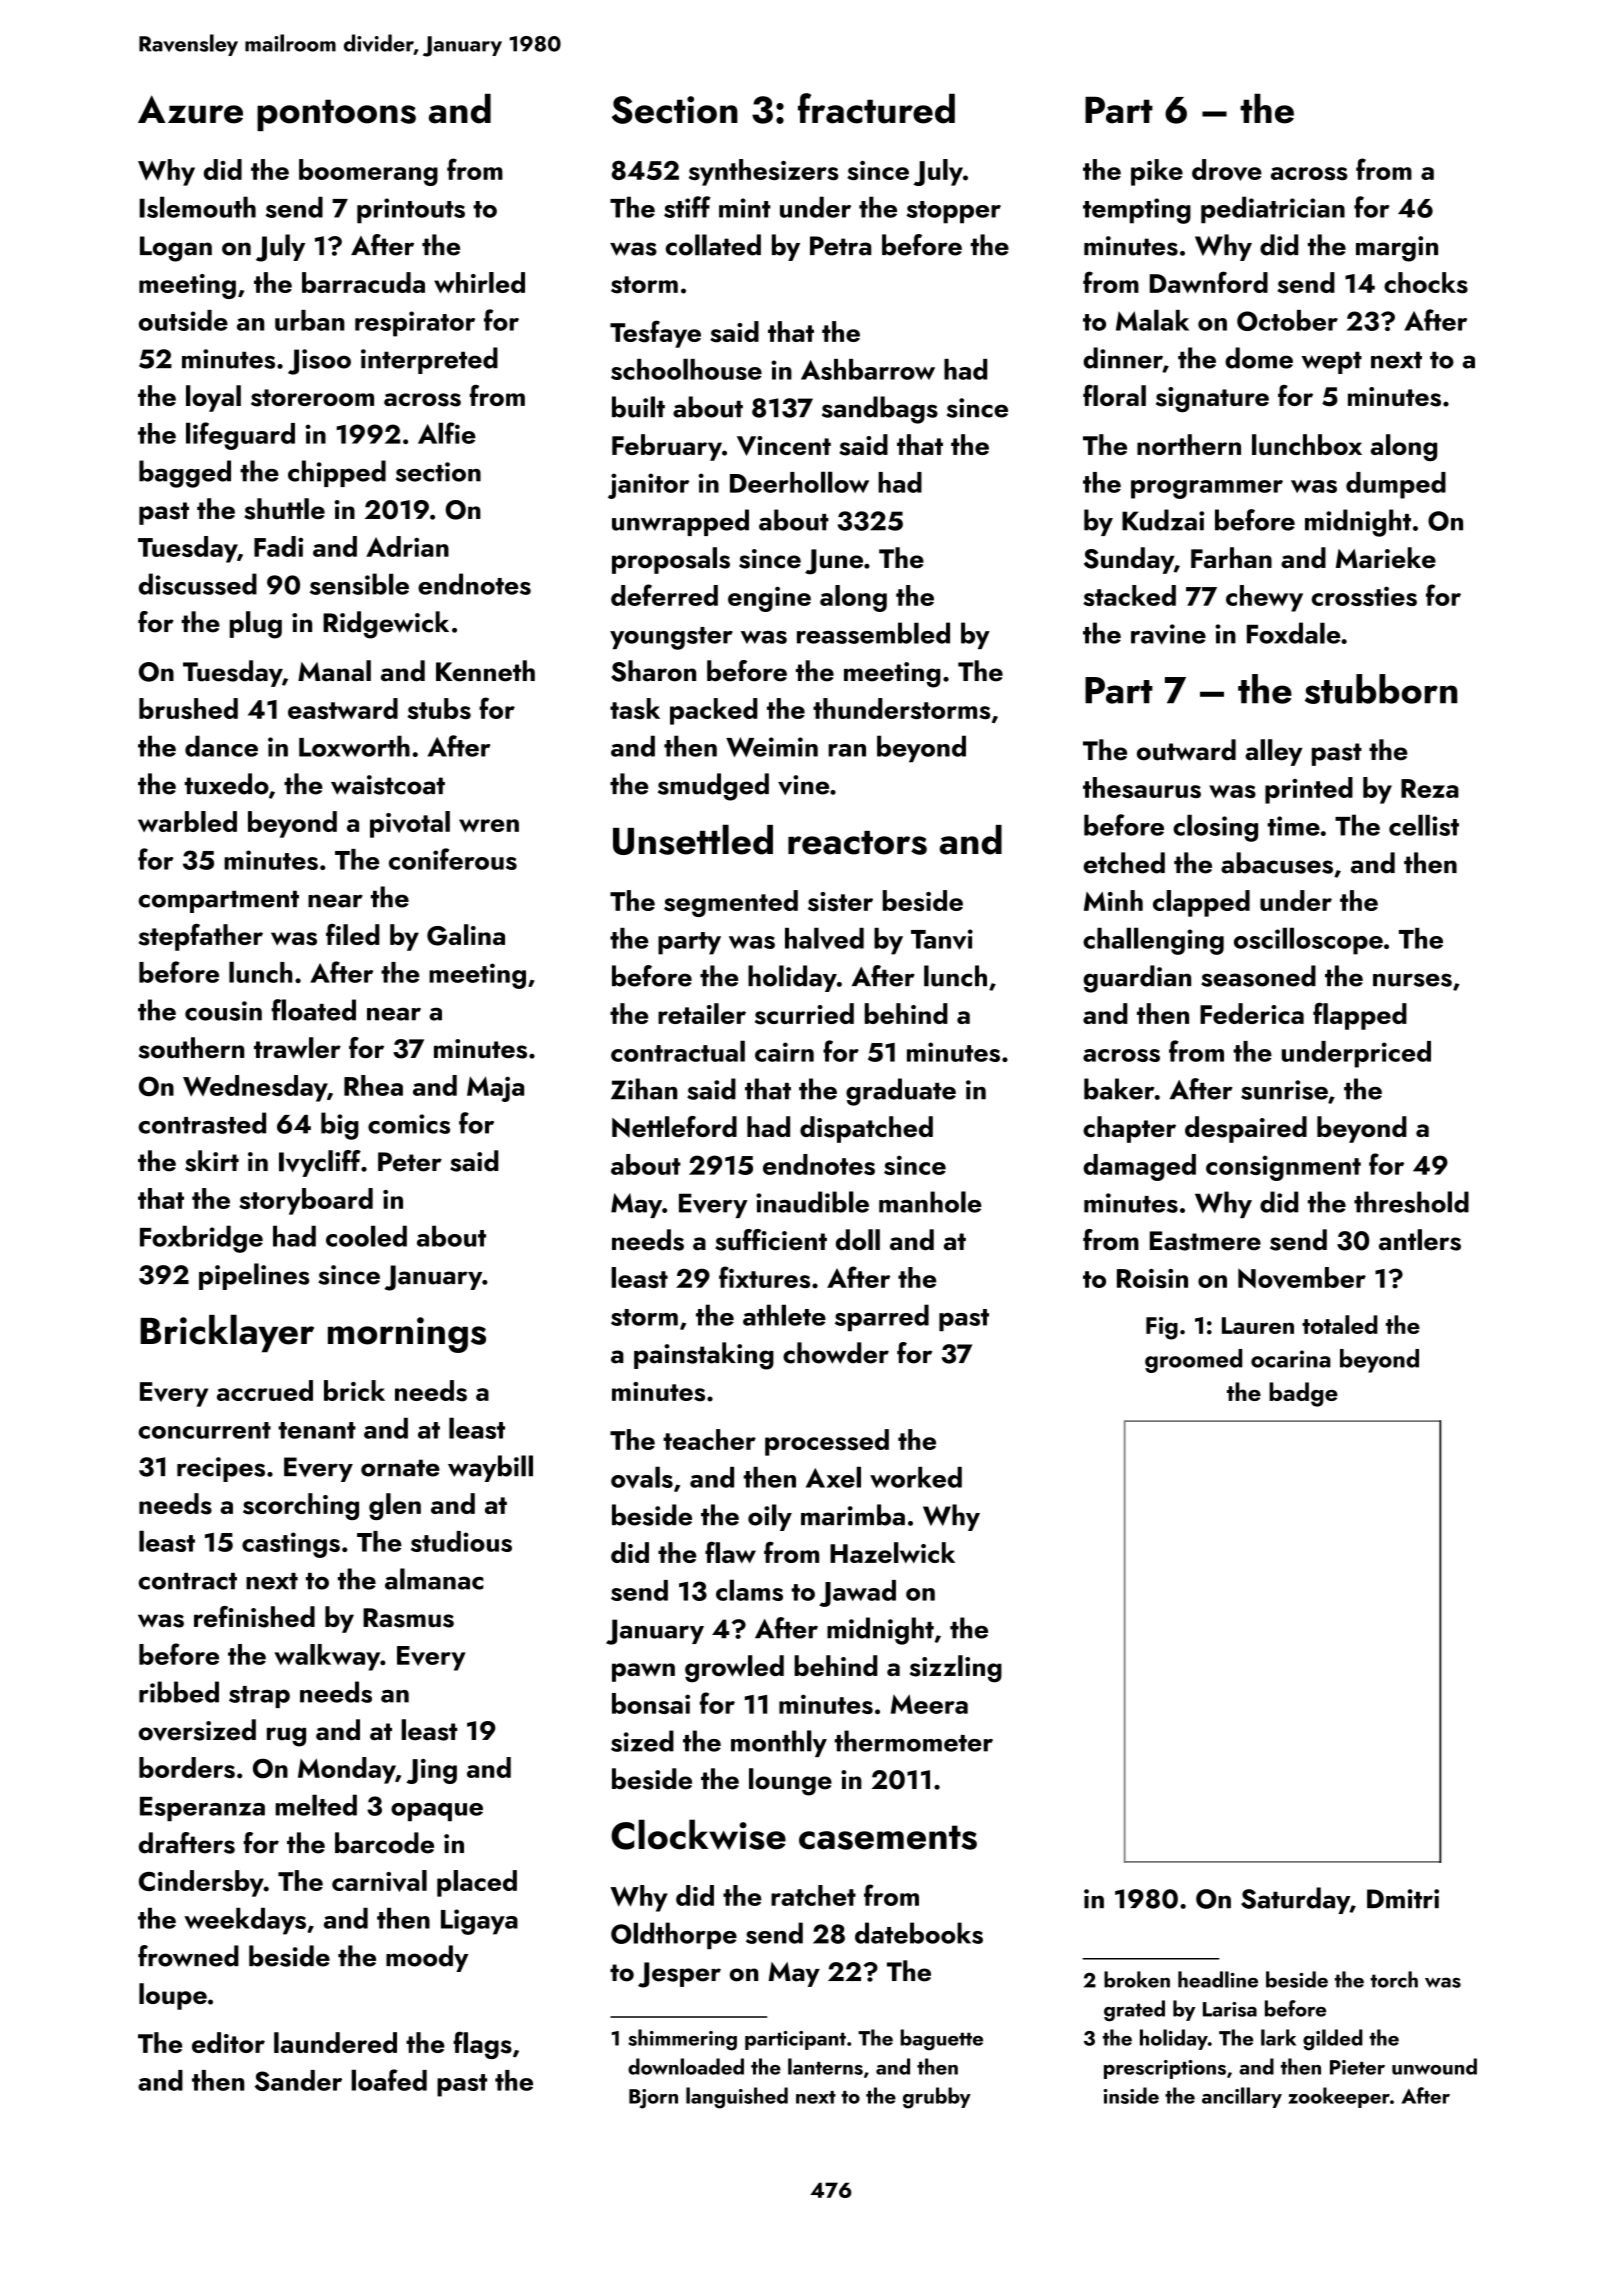 The image size is (1620, 2292). Describe the element at coordinates (1215, 828) in the image. I see `closing` at that location.
